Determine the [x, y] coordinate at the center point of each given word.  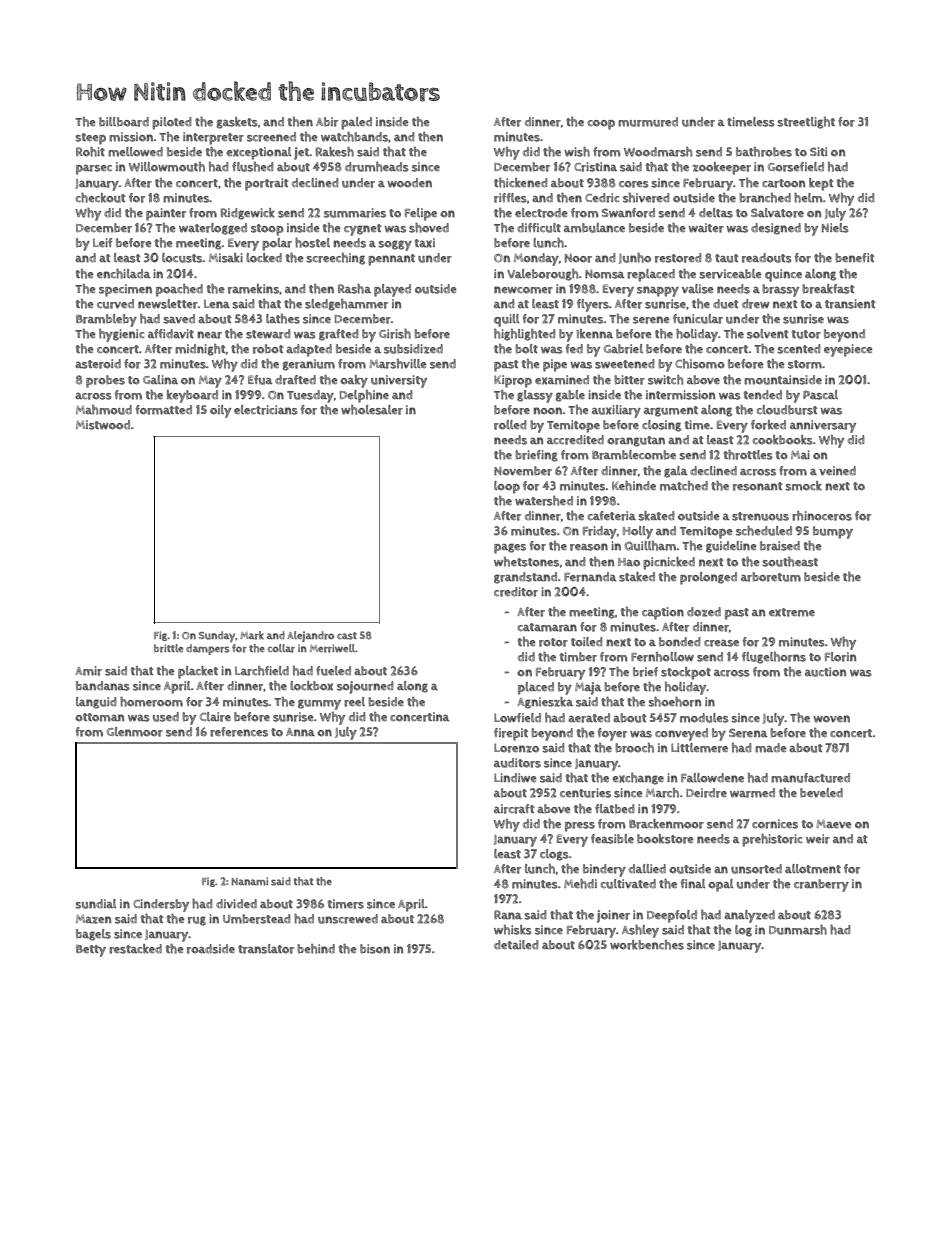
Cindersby [161, 905]
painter [166, 214]
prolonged [708, 578]
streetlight [806, 123]
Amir [88, 671]
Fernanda [590, 577]
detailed [516, 944]
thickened [520, 183]
